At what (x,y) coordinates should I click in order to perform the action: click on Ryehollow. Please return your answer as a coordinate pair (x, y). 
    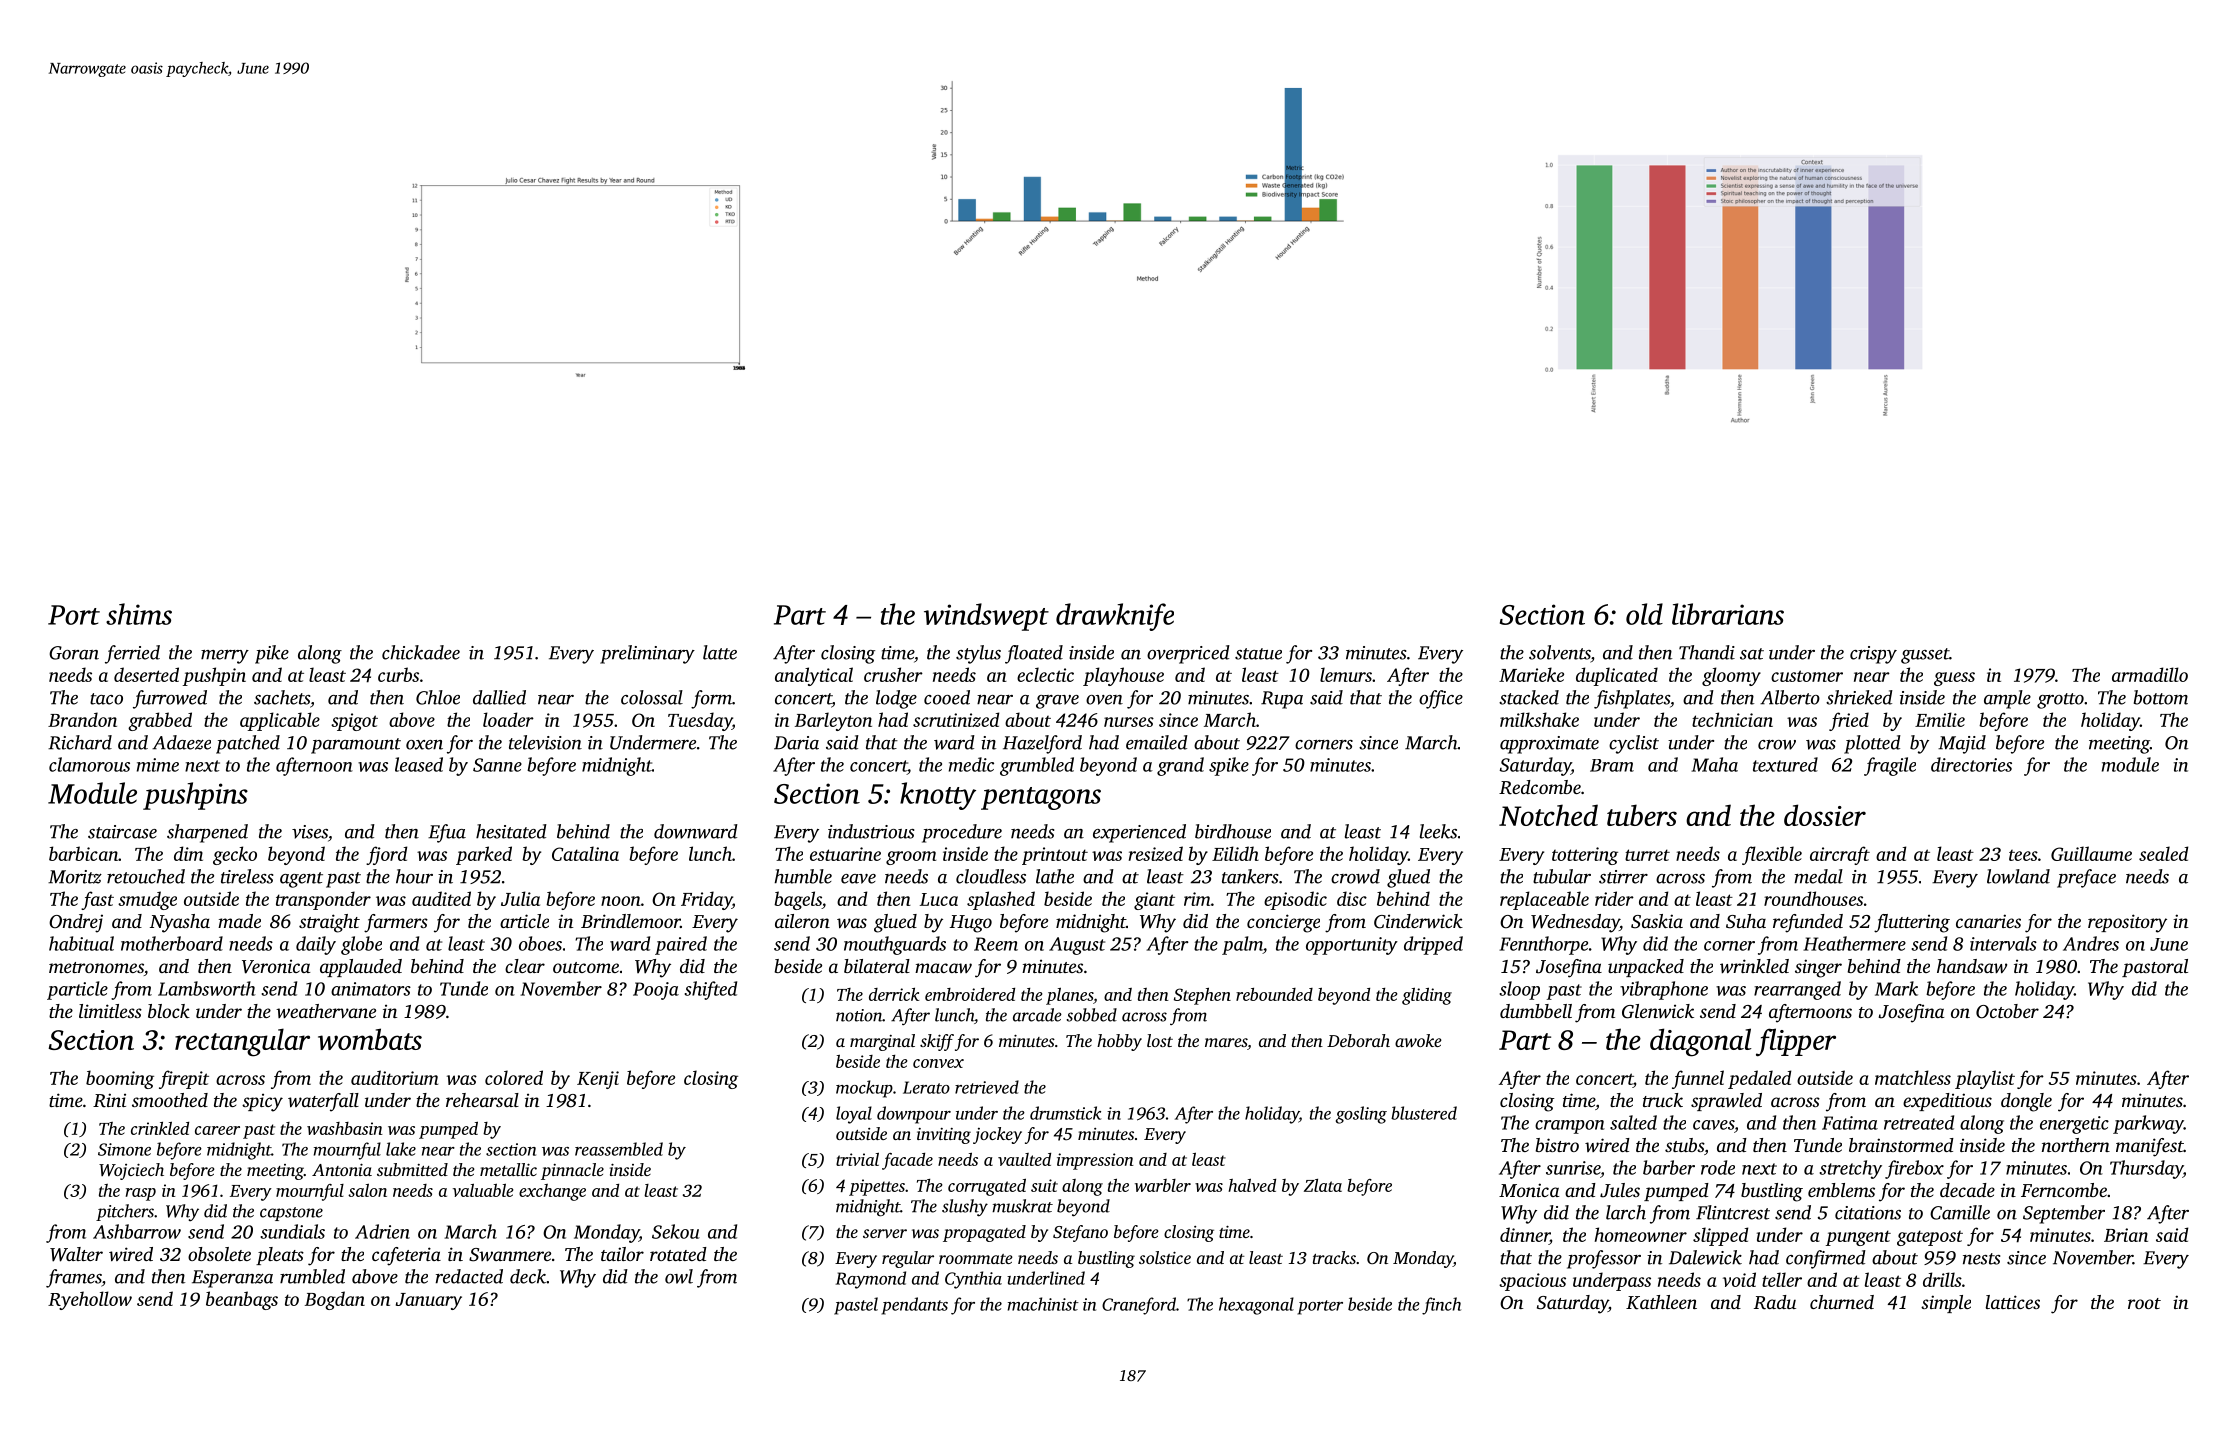
    Looking at the image, I should click on (90, 1300).
